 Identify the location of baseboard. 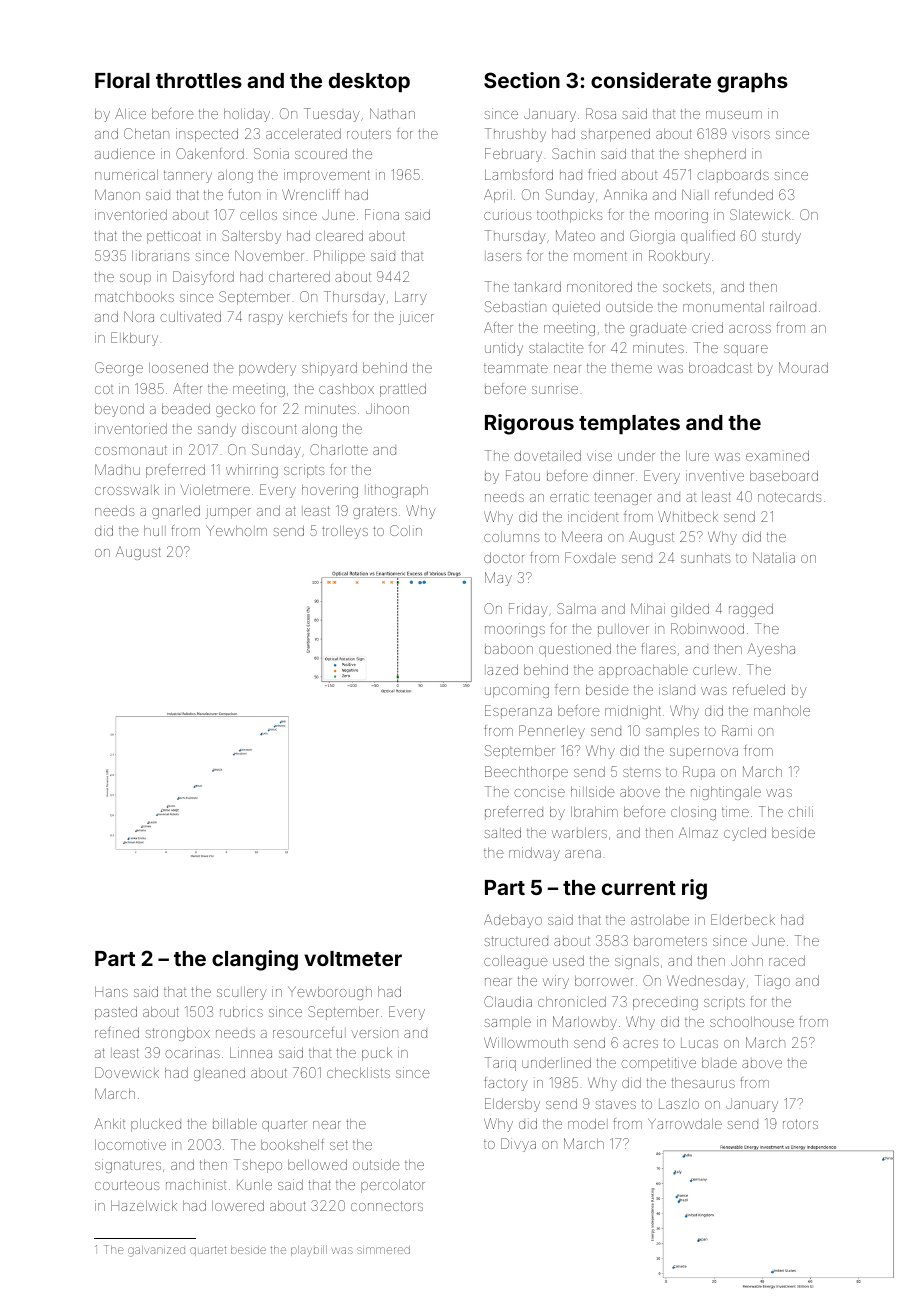
(784, 475).
